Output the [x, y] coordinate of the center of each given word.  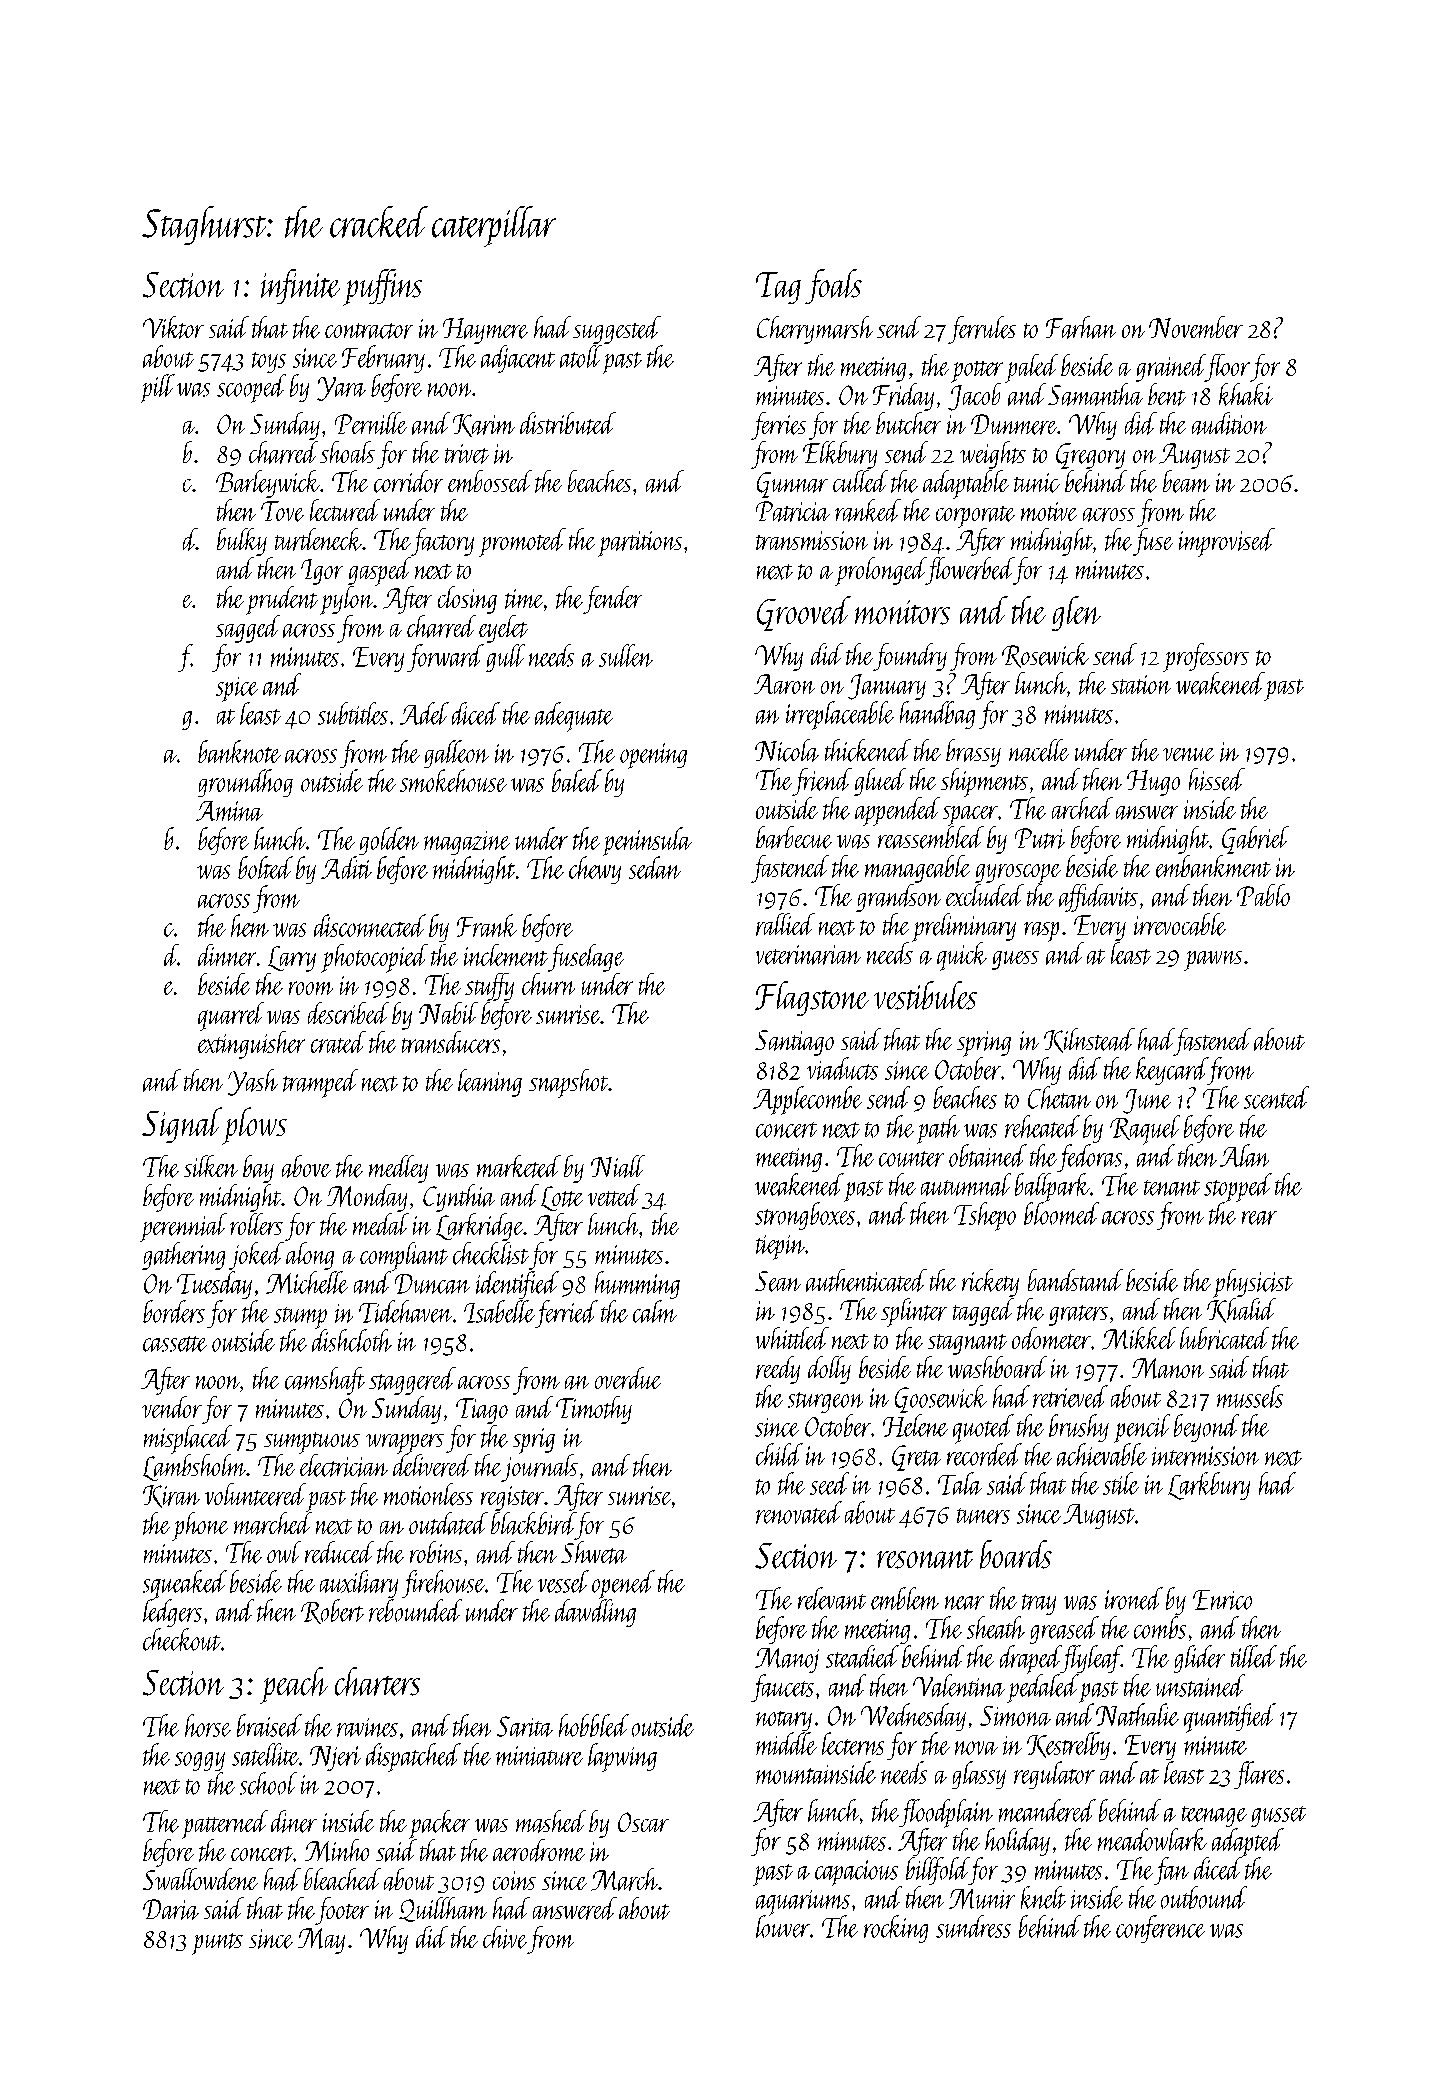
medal [381, 1224]
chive [505, 1937]
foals [833, 286]
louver [783, 1926]
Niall [618, 1166]
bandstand [1075, 1280]
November [1196, 327]
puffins [382, 287]
